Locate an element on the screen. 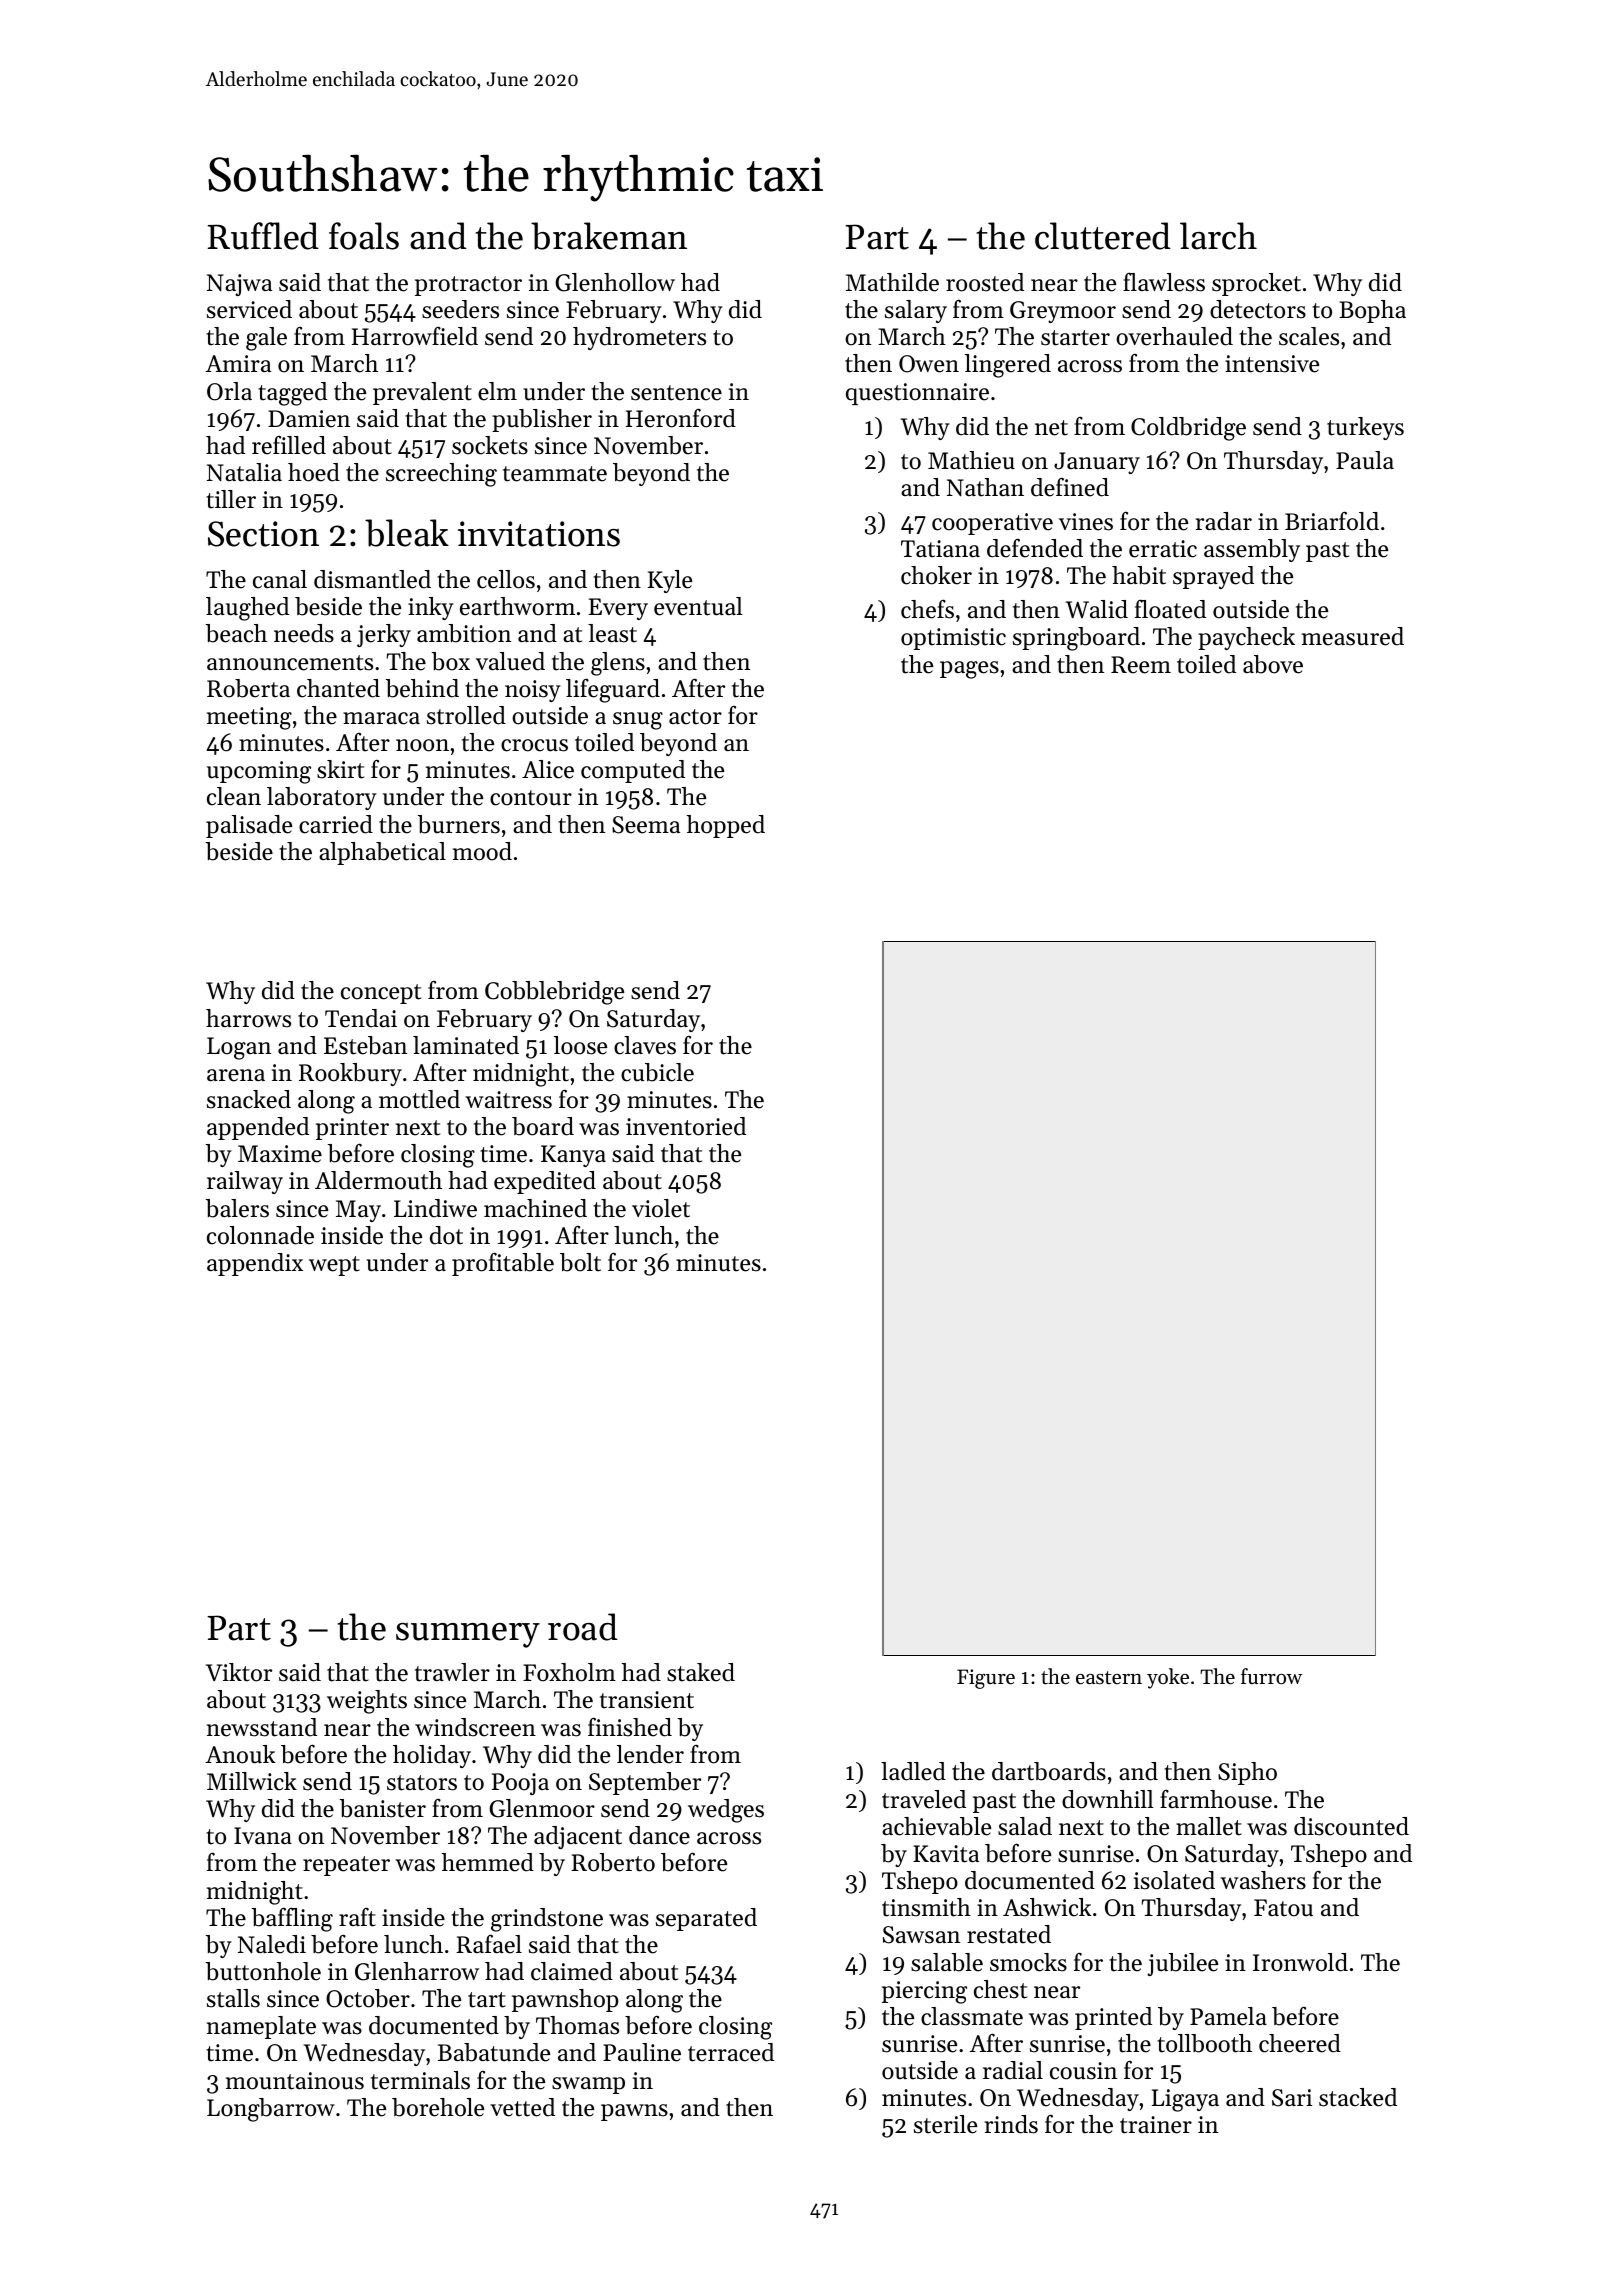 The width and height of the screenshot is (1620, 2292). Glenharrow is located at coordinates (417, 1971).
